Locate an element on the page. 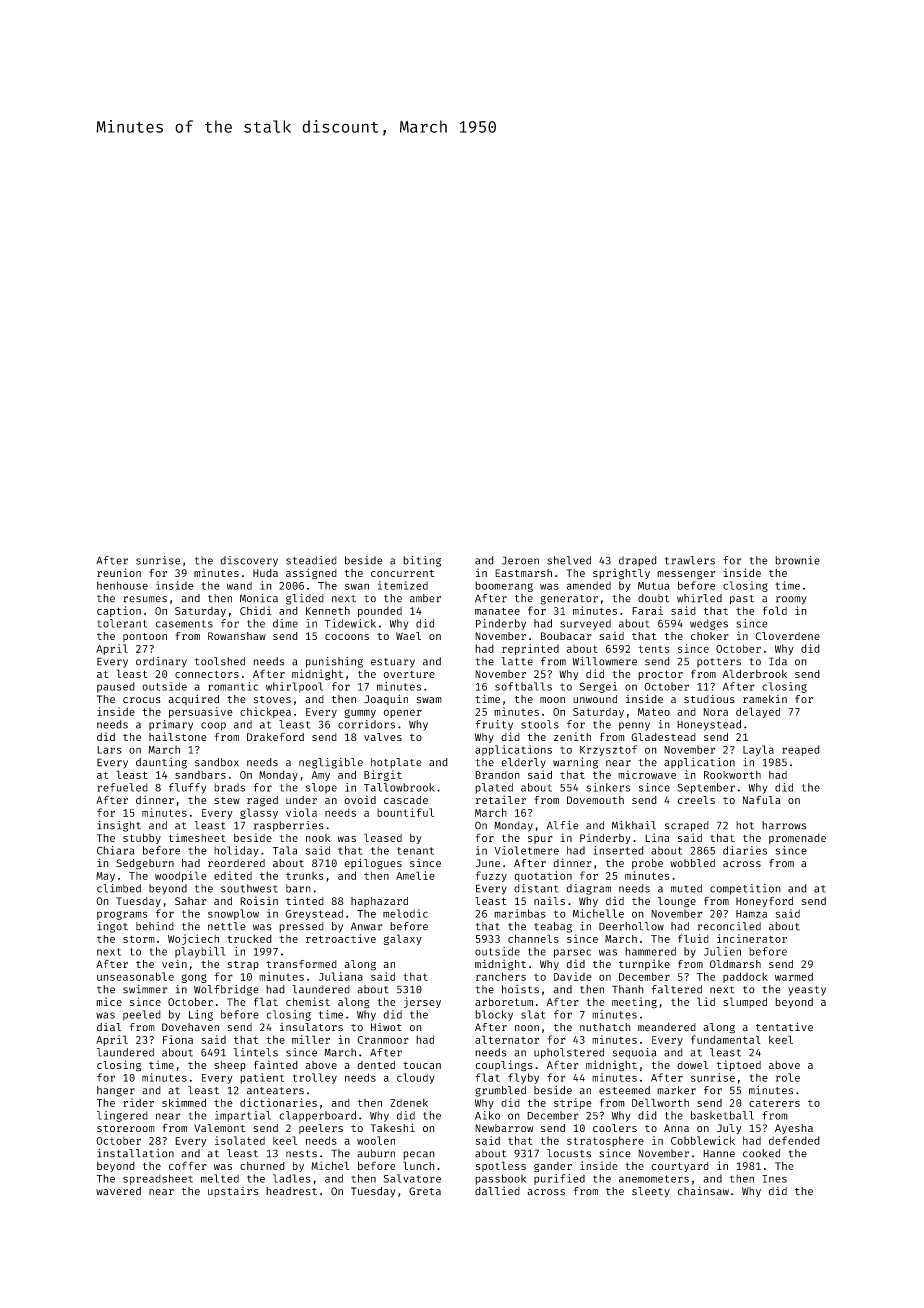 The width and height of the page is (924, 1308). Aiko is located at coordinates (487, 1115).
